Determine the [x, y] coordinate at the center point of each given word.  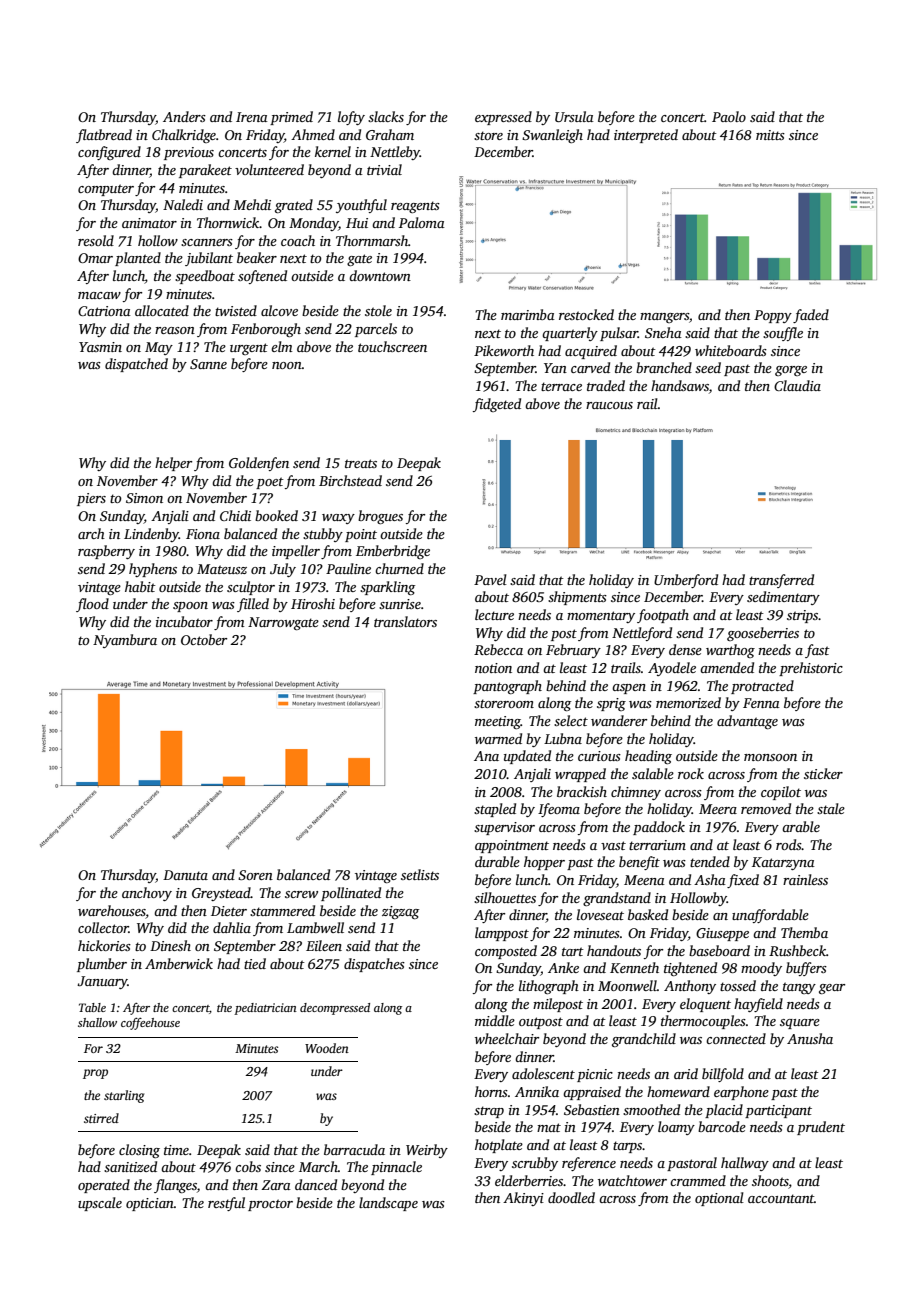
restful [226, 1204]
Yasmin [100, 347]
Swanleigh [552, 136]
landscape [388, 1204]
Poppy [773, 316]
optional [719, 1199]
